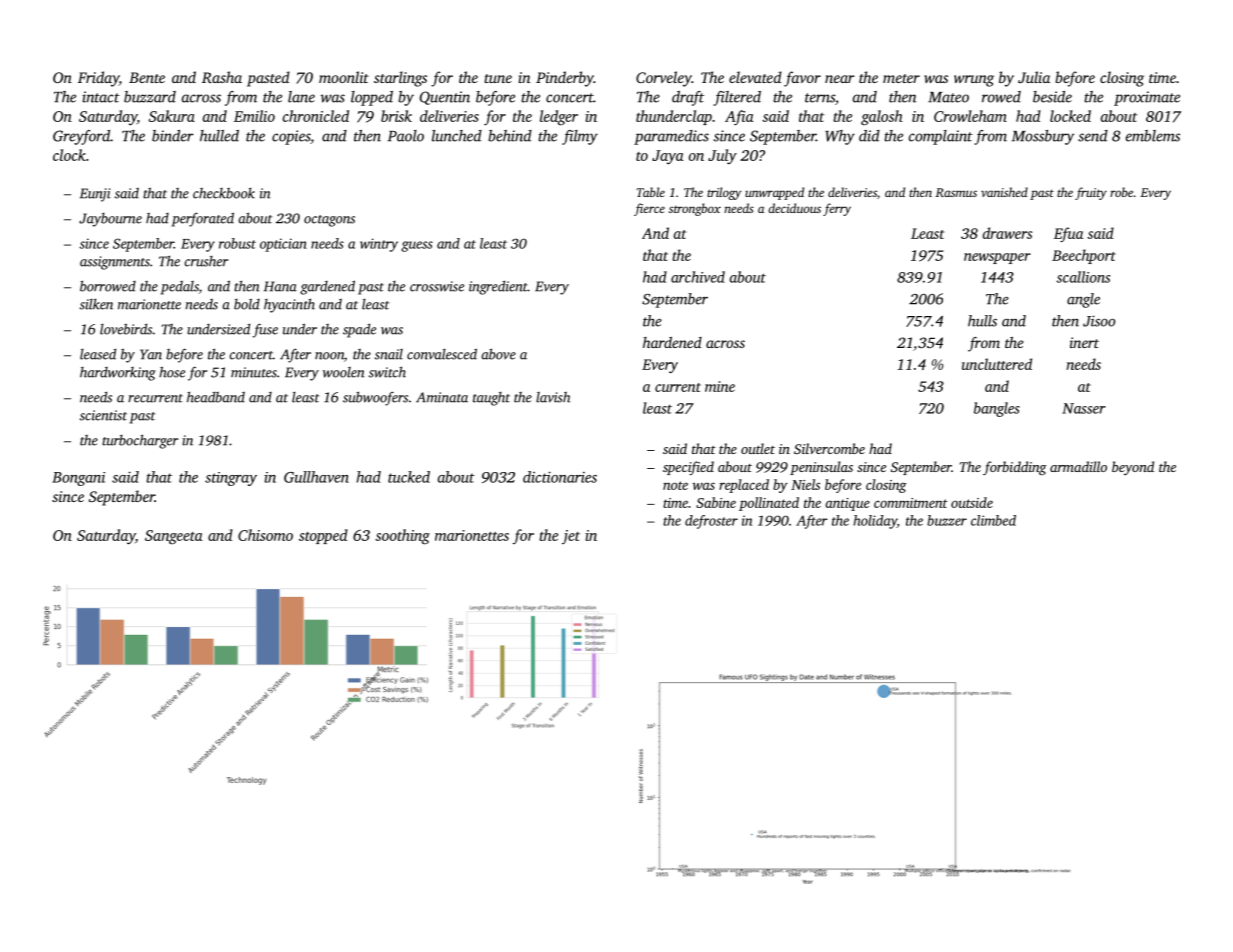 This screenshot has height=952, width=1233. What do you see at coordinates (829, 448) in the screenshot?
I see `Silvercombe` at bounding box center [829, 448].
